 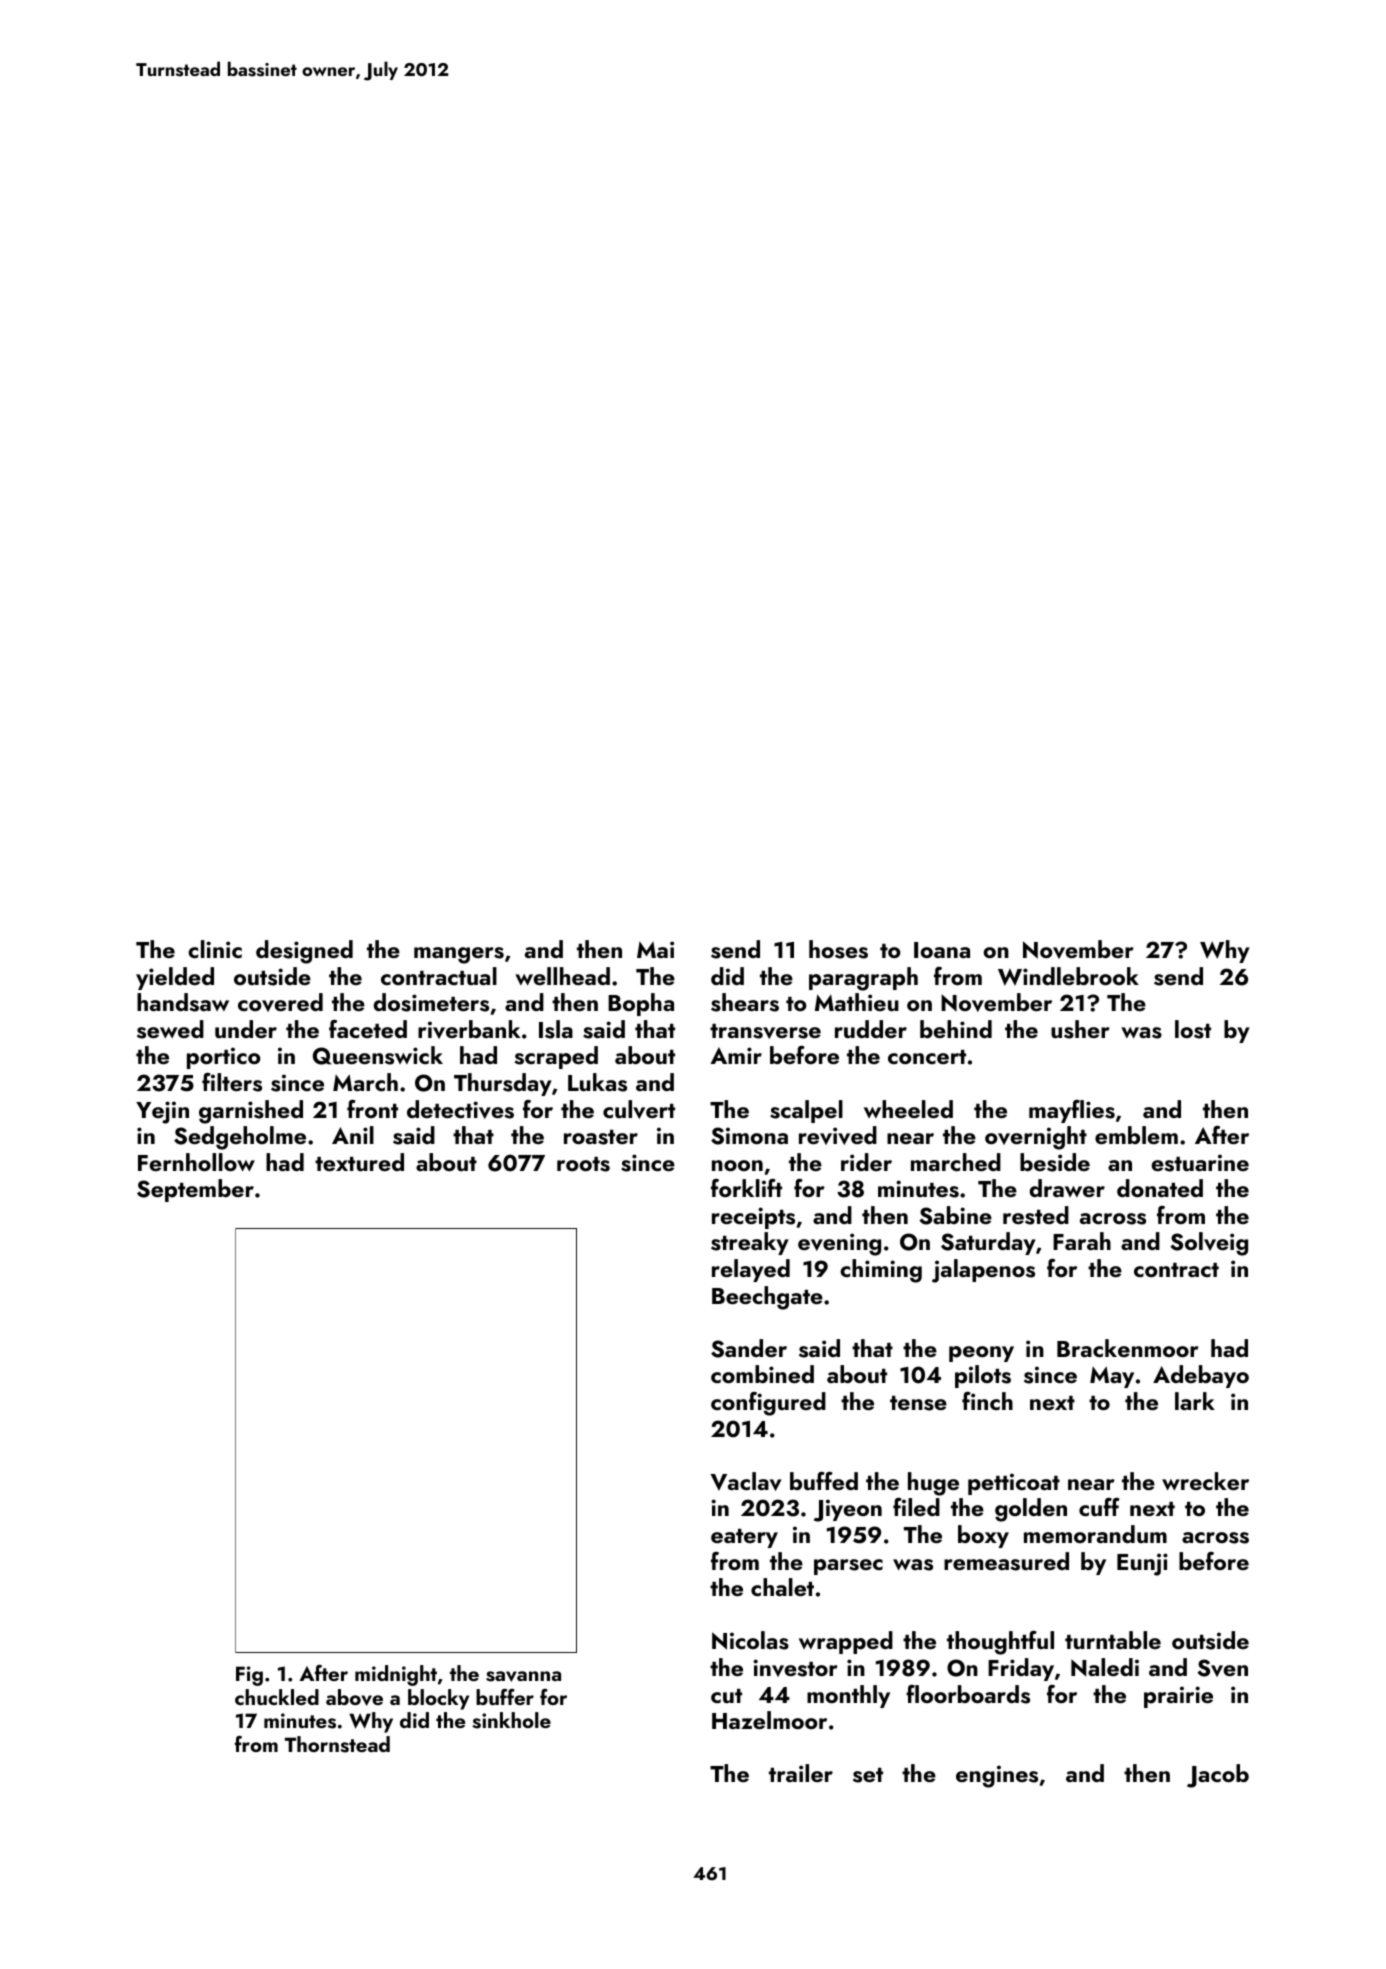 I want to click on receipts, so click(x=753, y=1218).
